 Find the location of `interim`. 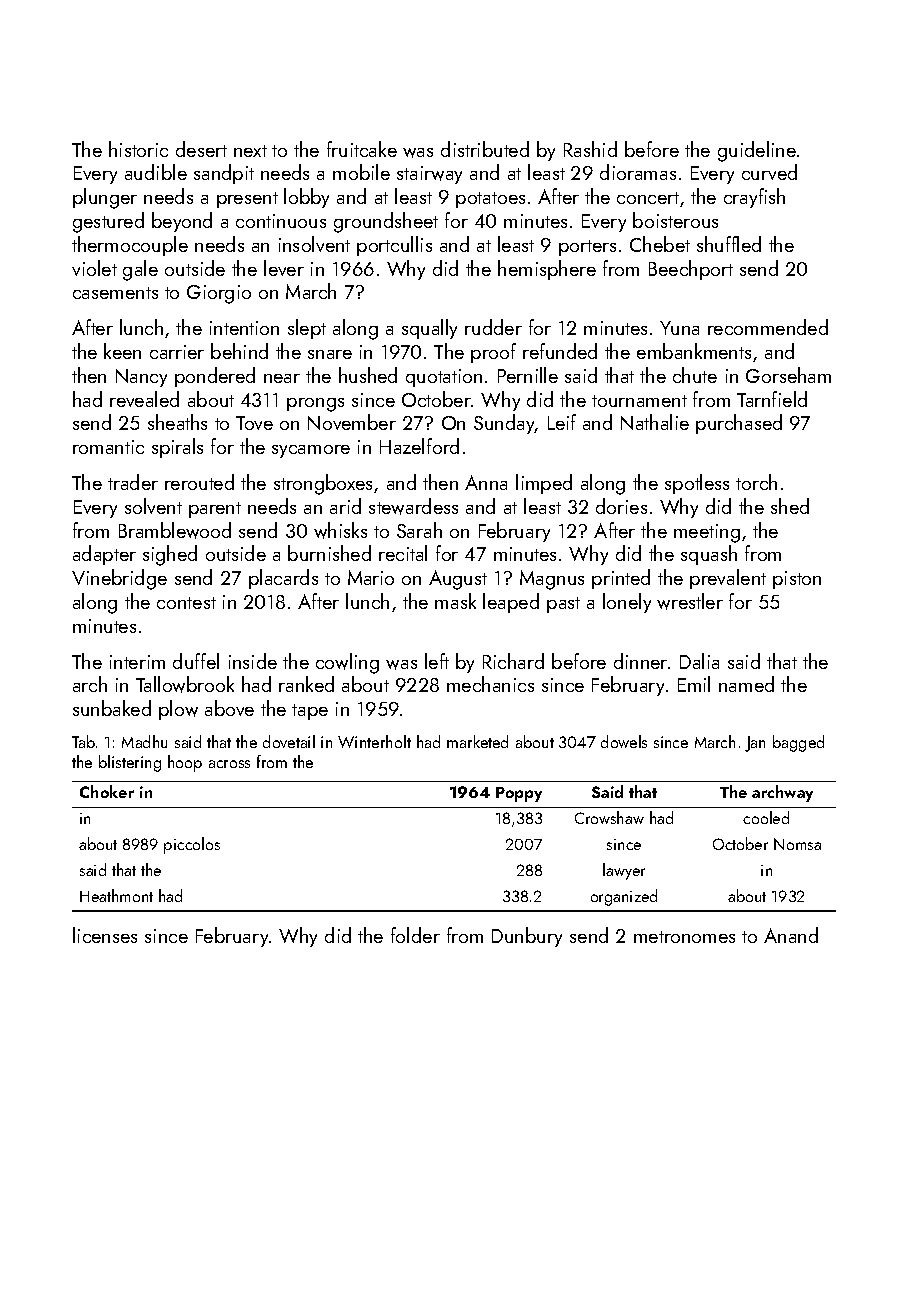

interim is located at coordinates (137, 662).
